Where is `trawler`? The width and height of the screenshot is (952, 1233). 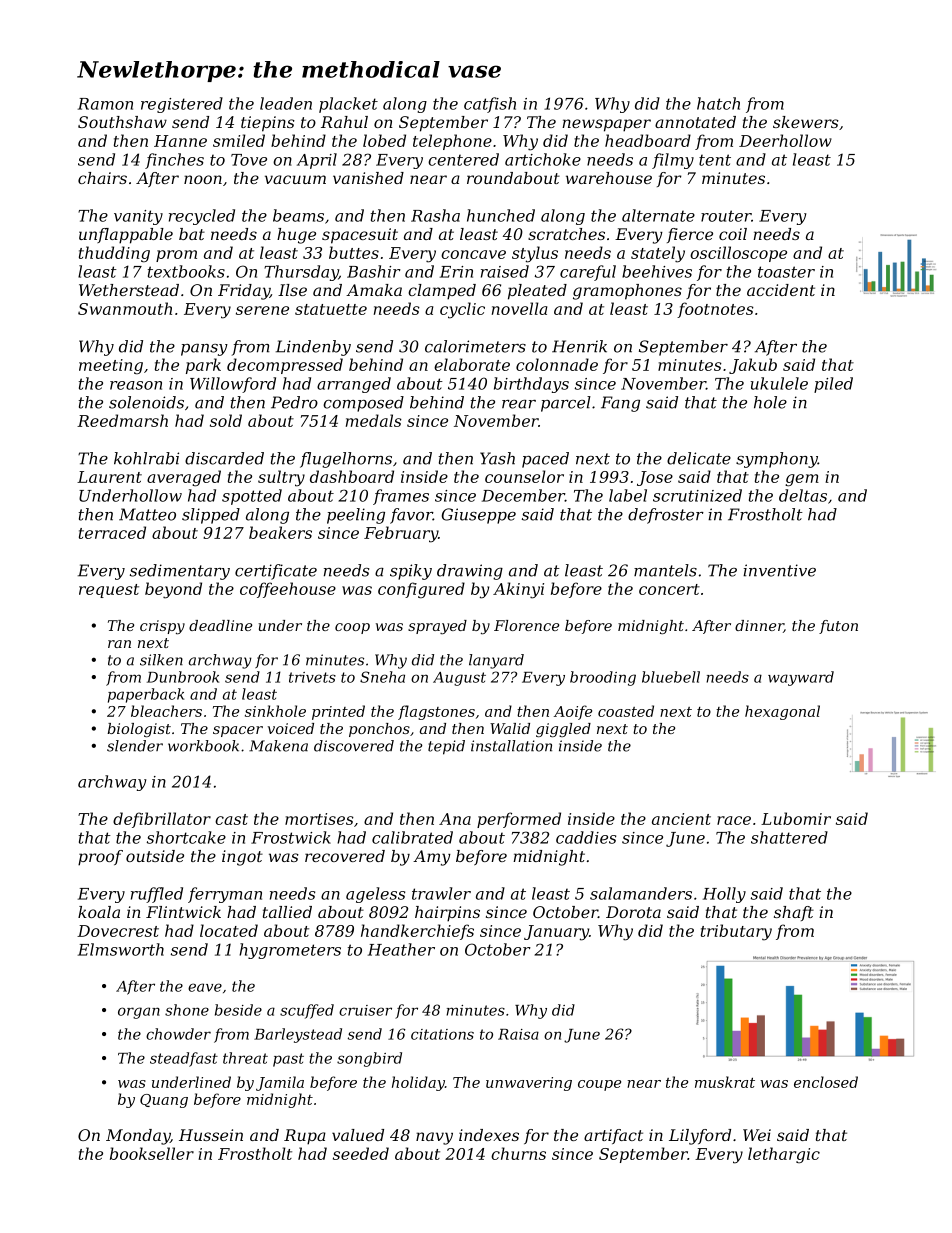 trawler is located at coordinates (441, 893).
